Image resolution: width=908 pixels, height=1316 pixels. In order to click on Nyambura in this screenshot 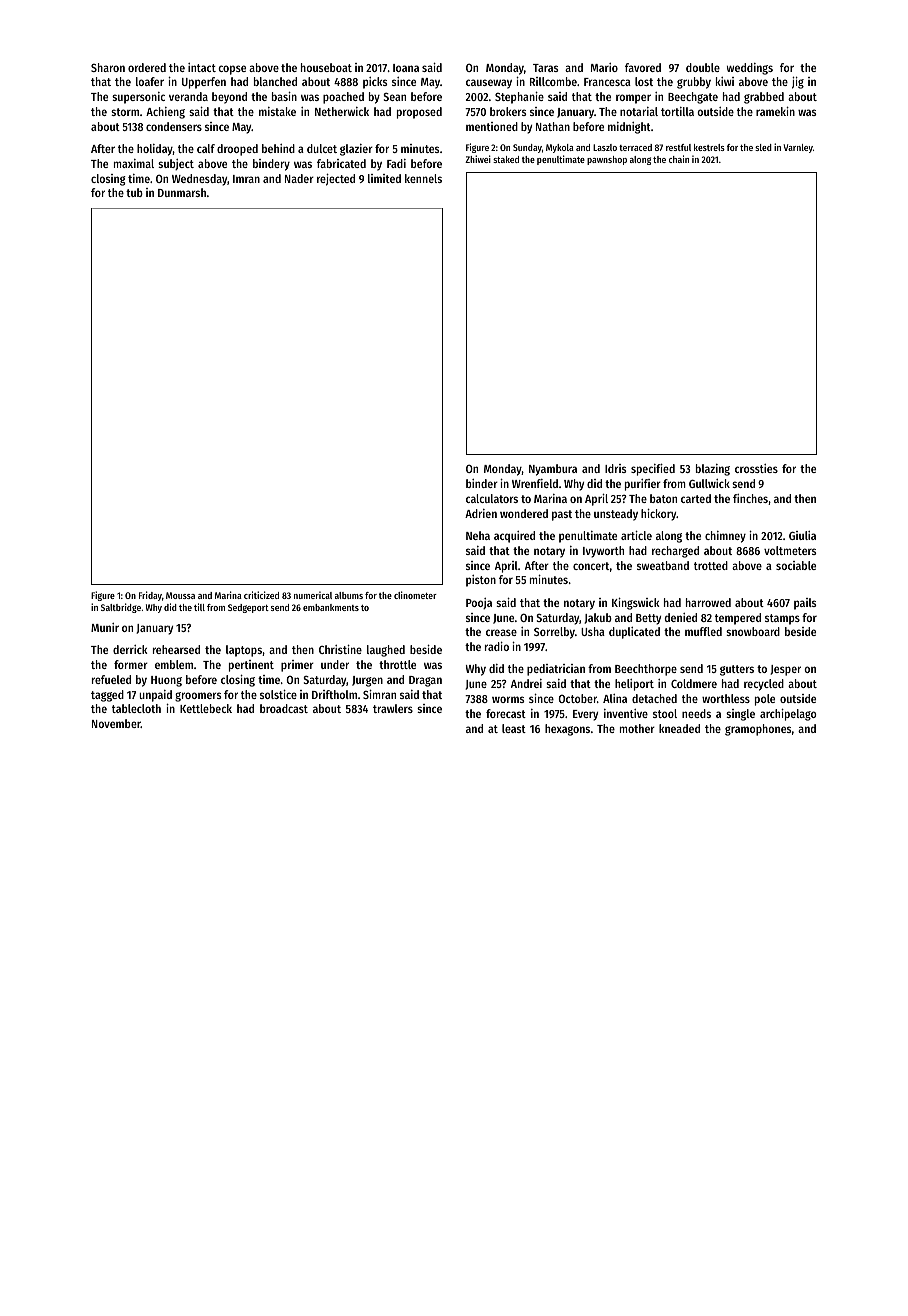, I will do `click(553, 470)`.
